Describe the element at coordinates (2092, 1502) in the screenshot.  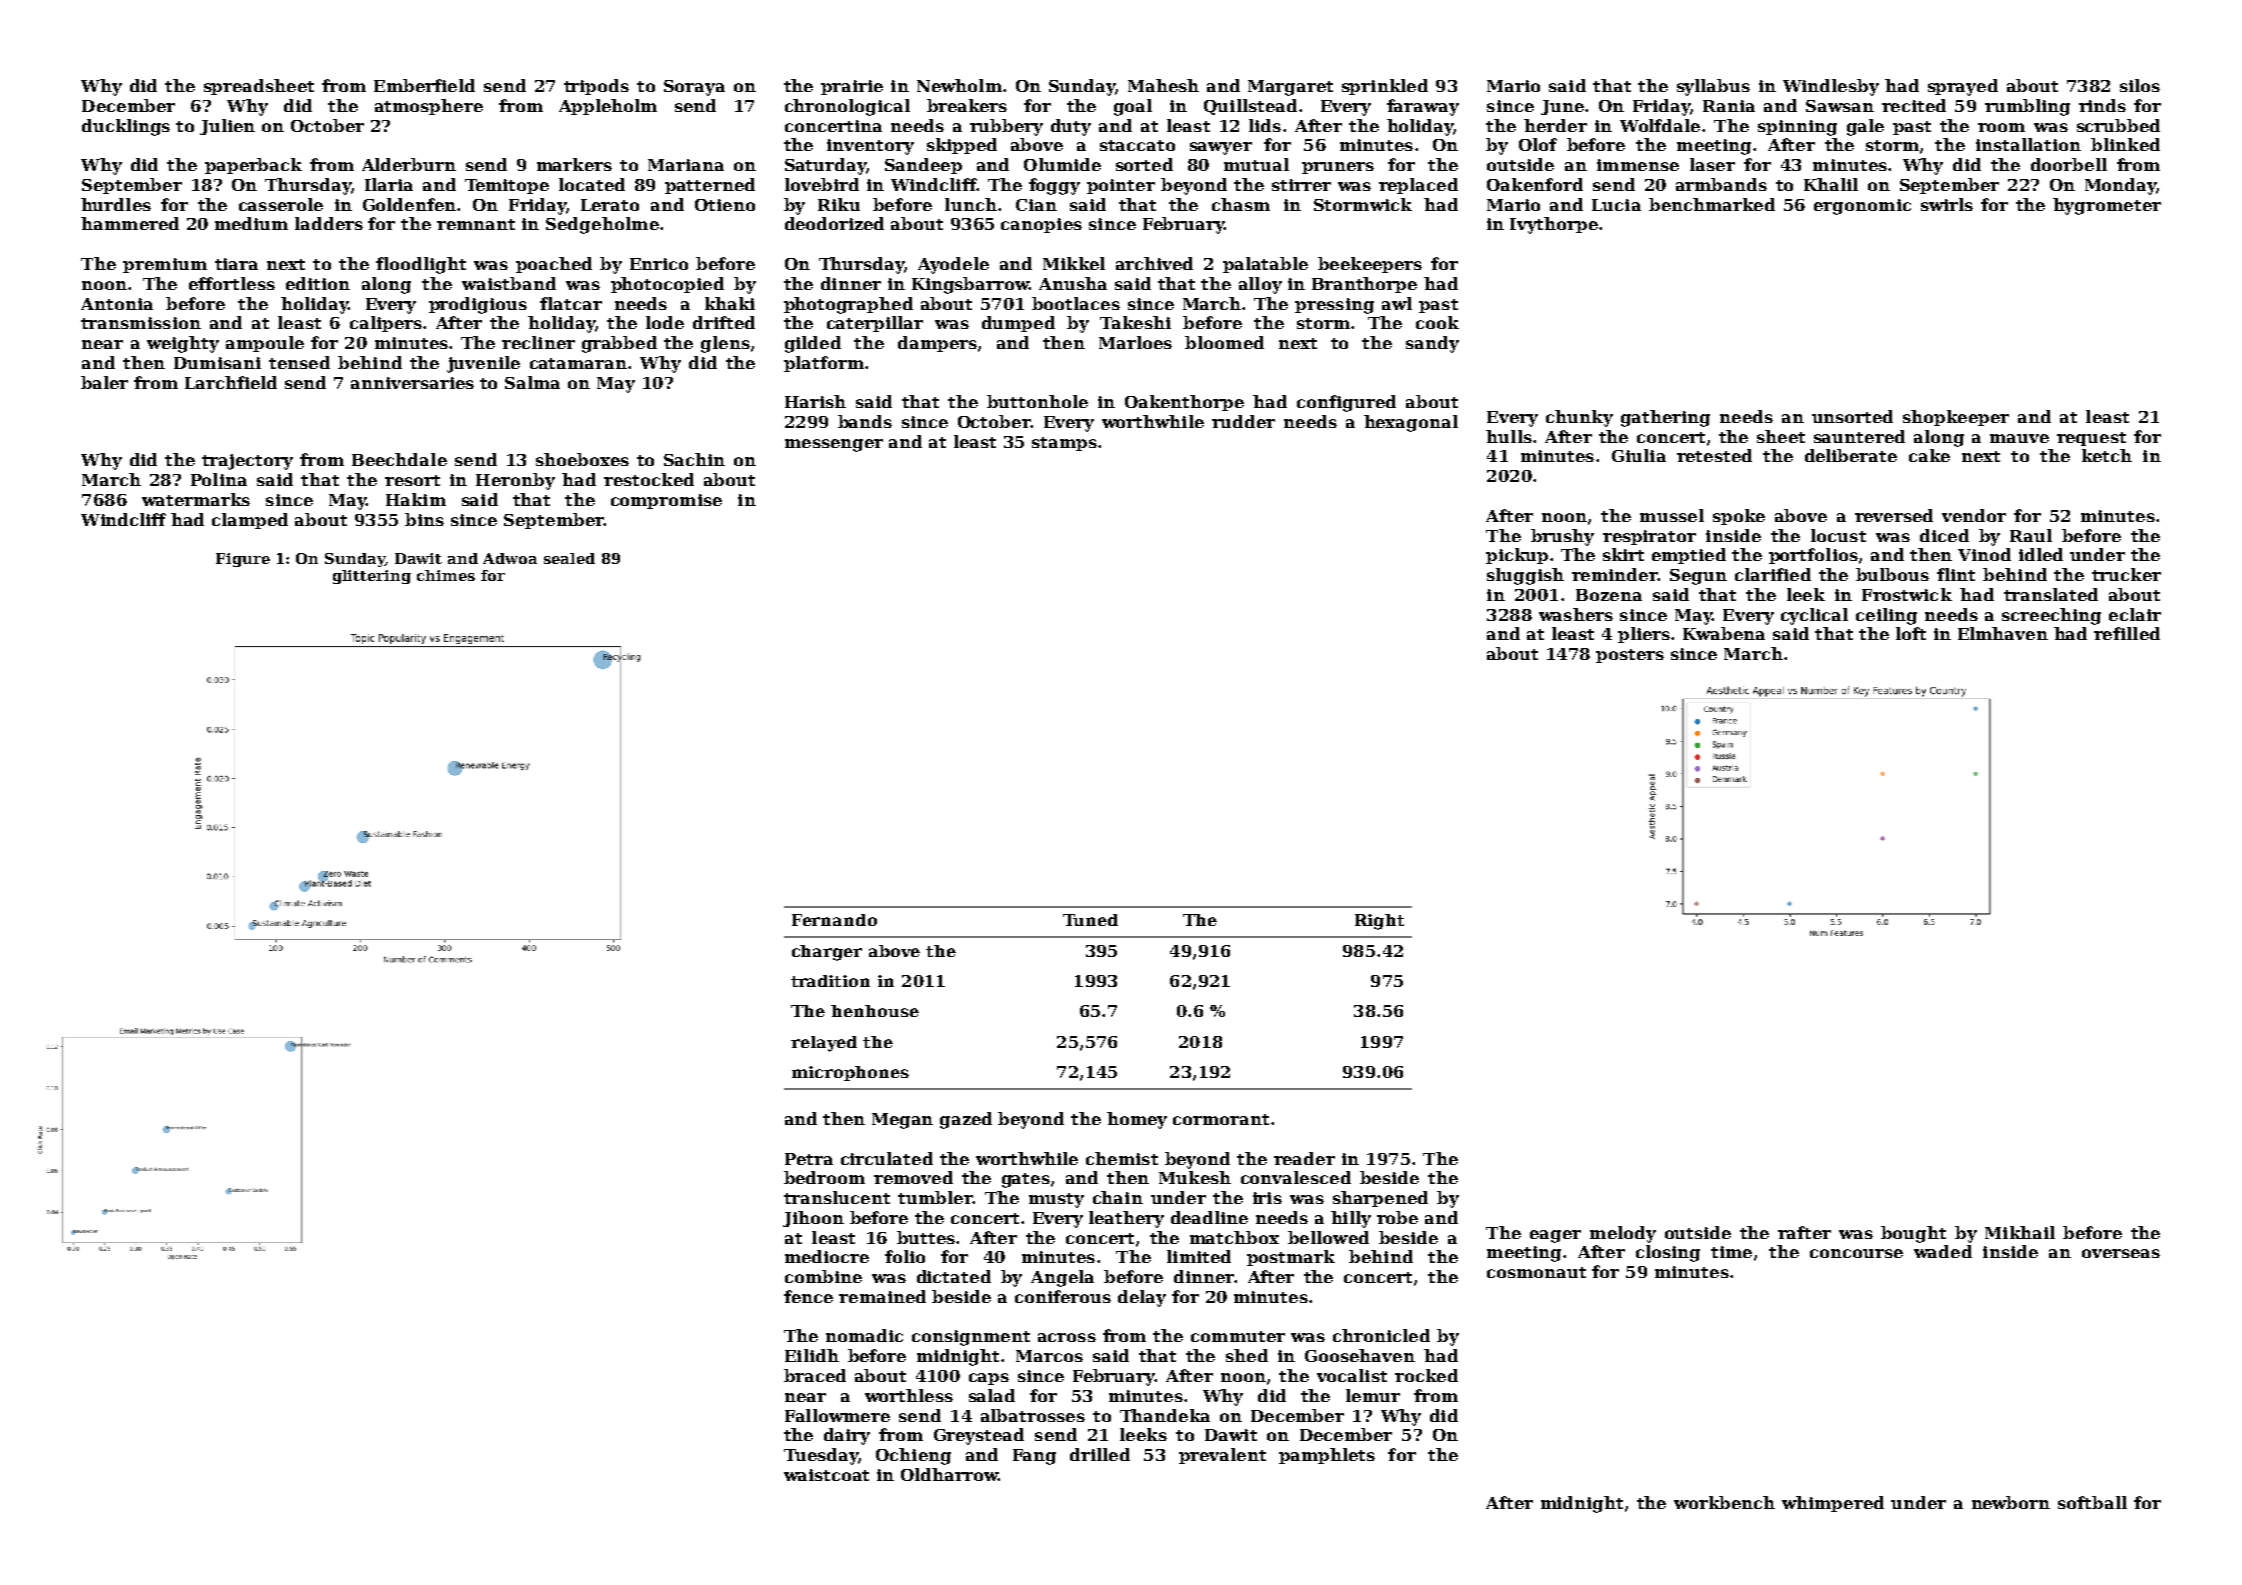
I see `softball` at that location.
